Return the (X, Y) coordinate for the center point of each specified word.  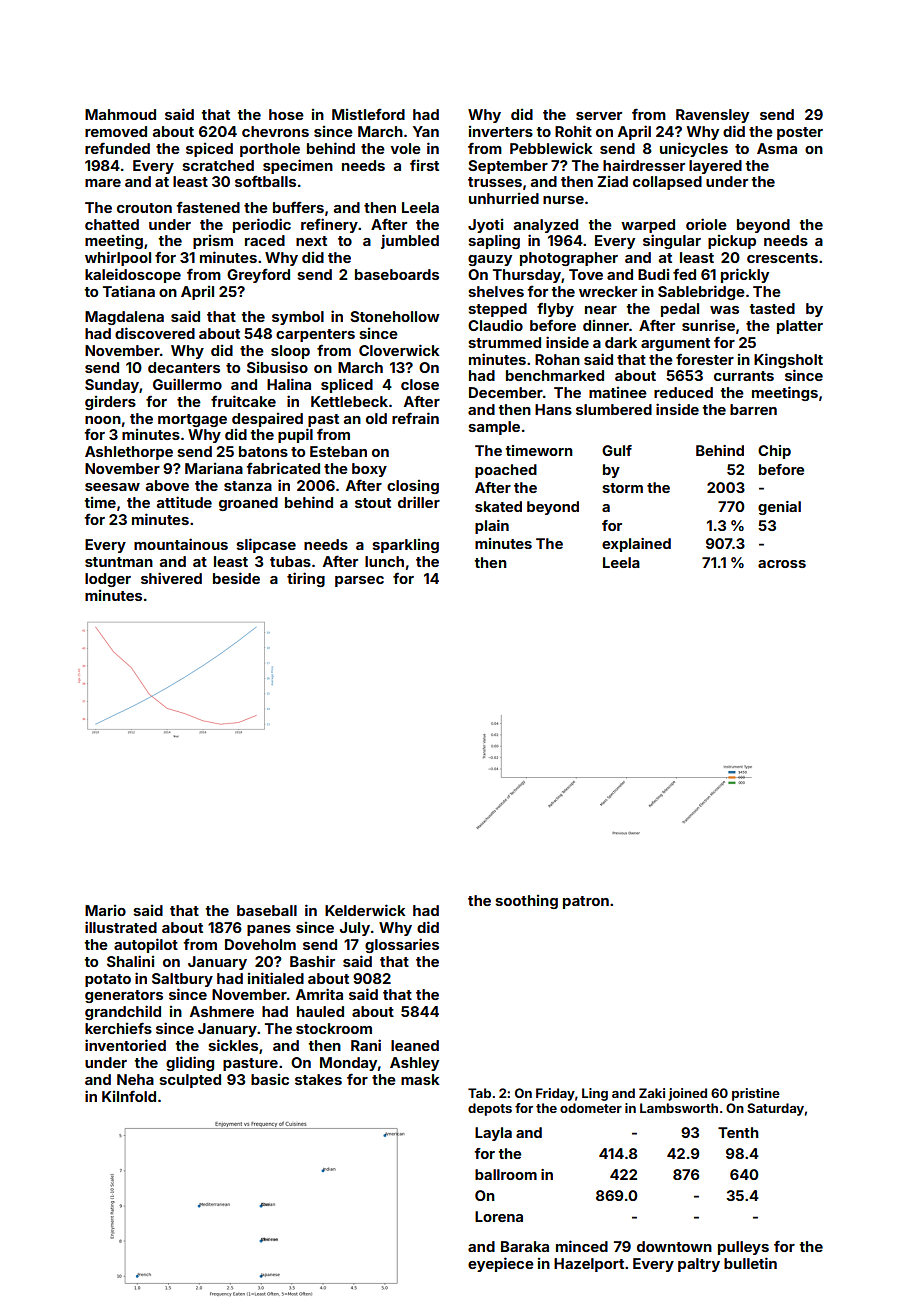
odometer (591, 1108)
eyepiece (501, 1264)
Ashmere (222, 1011)
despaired (267, 420)
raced (265, 240)
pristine (756, 1094)
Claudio (495, 325)
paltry (699, 1265)
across (782, 564)
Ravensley (712, 116)
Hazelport (589, 1265)
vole (405, 148)
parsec (359, 581)
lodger (108, 580)
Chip (774, 452)
